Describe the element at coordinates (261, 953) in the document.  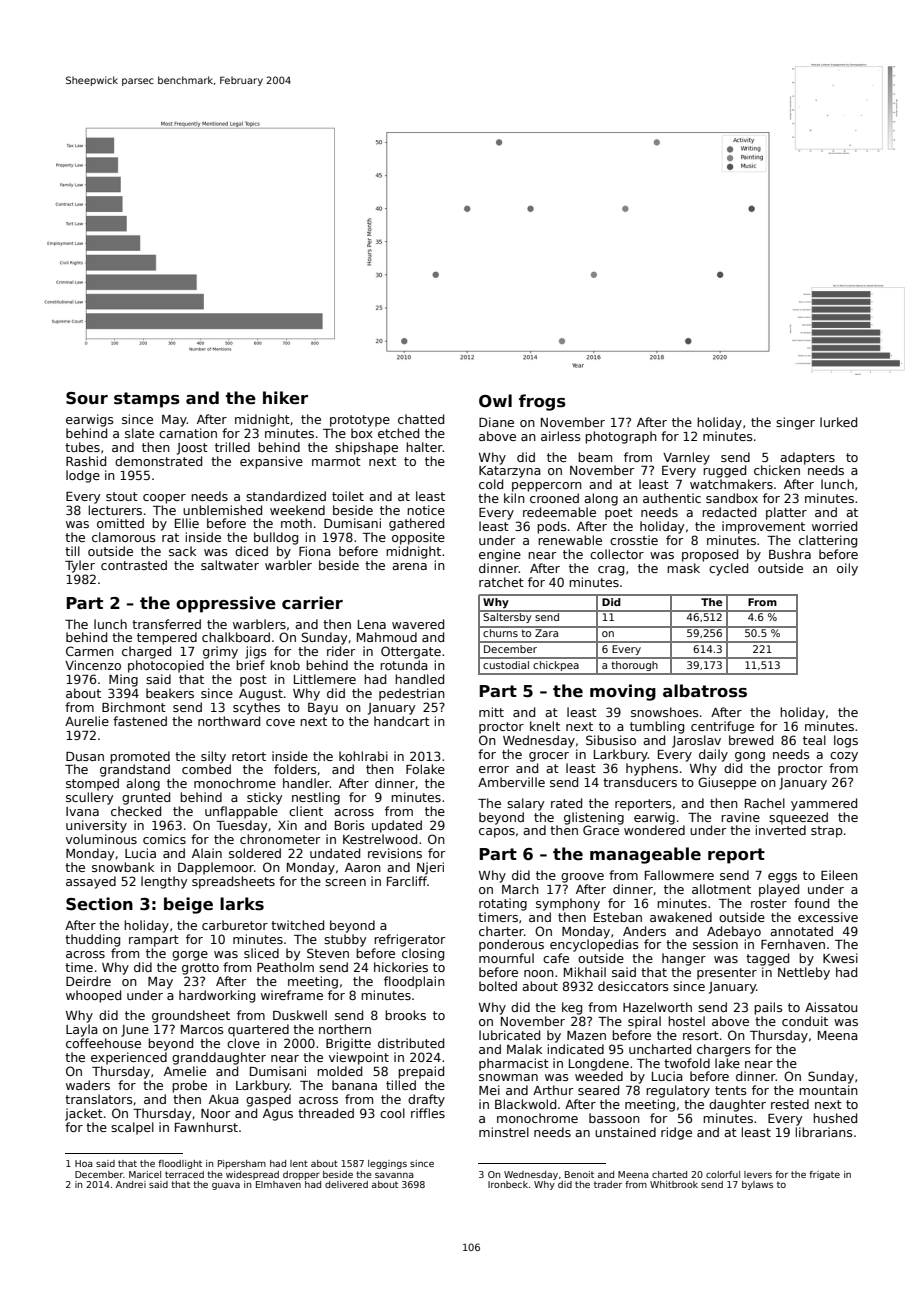
I see `sliced` at that location.
